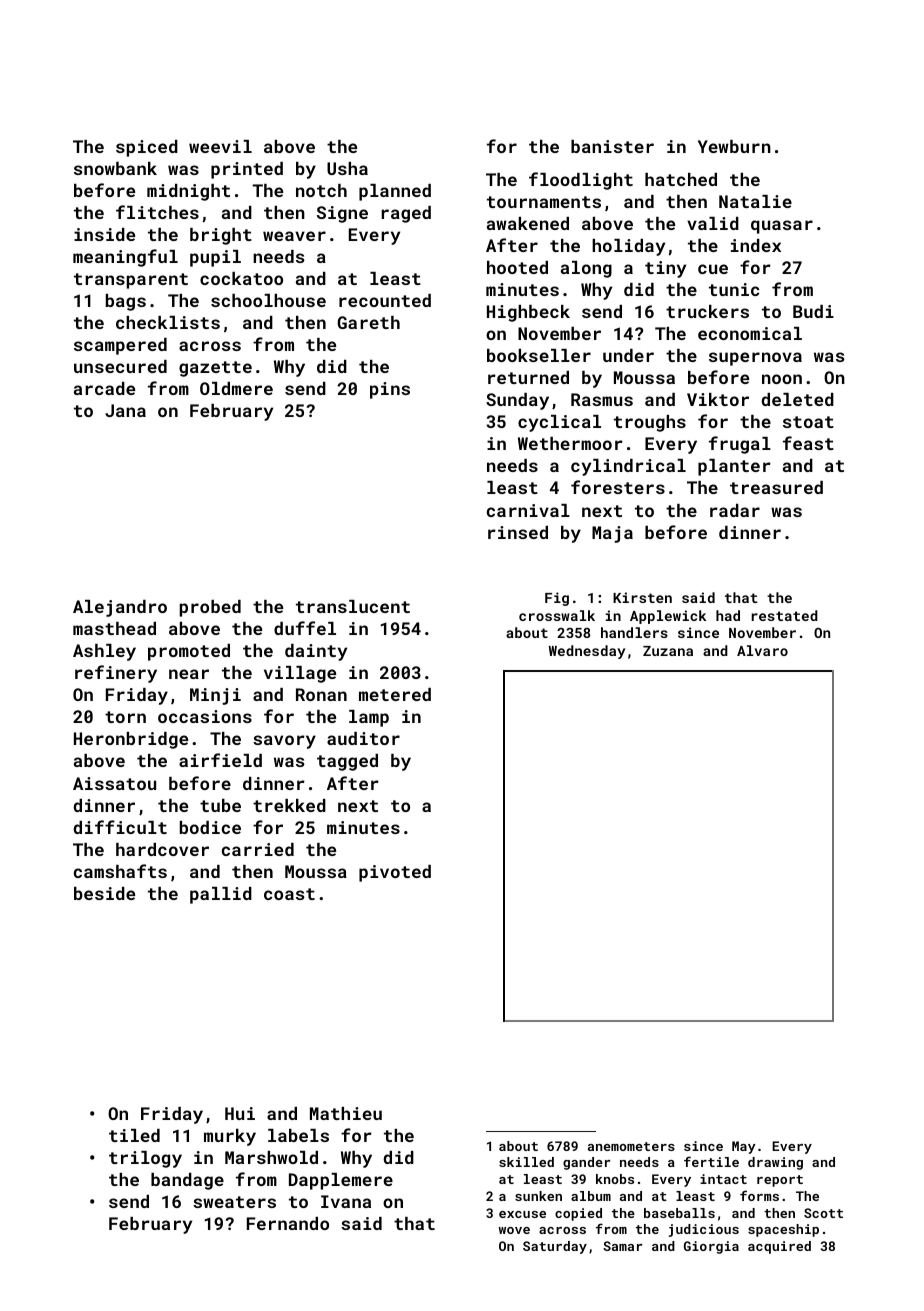 Image resolution: width=924 pixels, height=1311 pixels. I want to click on beside, so click(104, 893).
